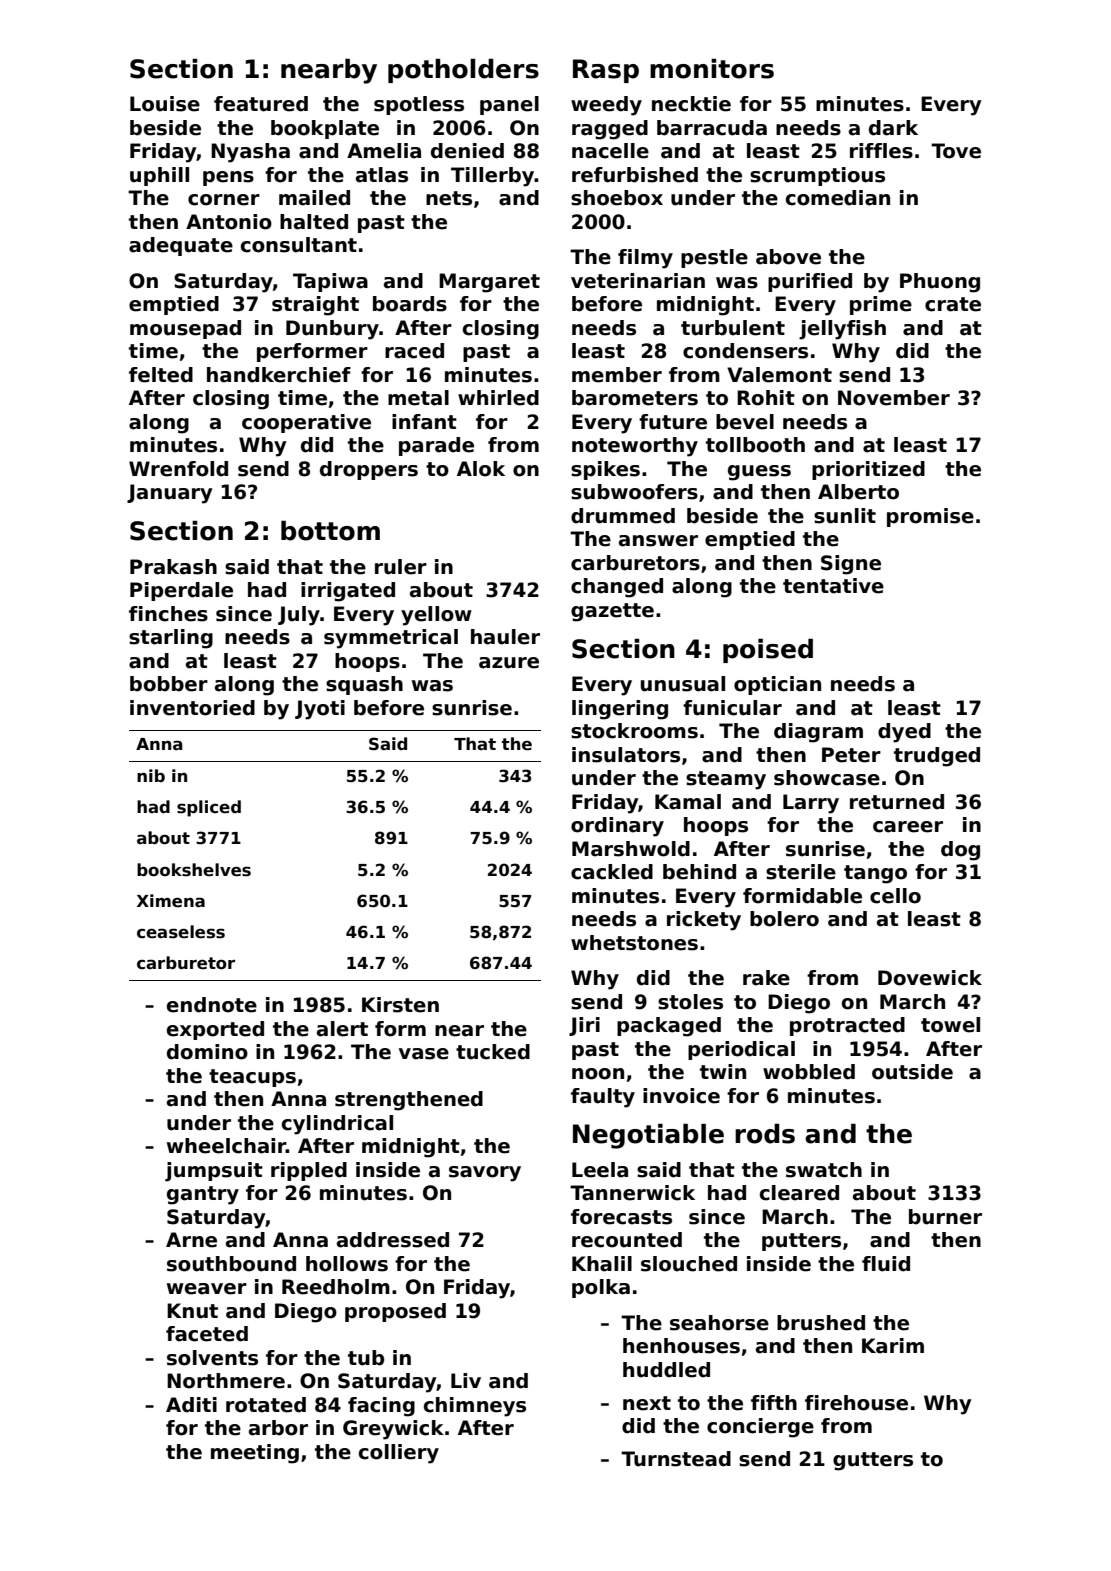 This screenshot has width=1111, height=1571. Describe the element at coordinates (419, 105) in the screenshot. I see `spotless` at that location.
